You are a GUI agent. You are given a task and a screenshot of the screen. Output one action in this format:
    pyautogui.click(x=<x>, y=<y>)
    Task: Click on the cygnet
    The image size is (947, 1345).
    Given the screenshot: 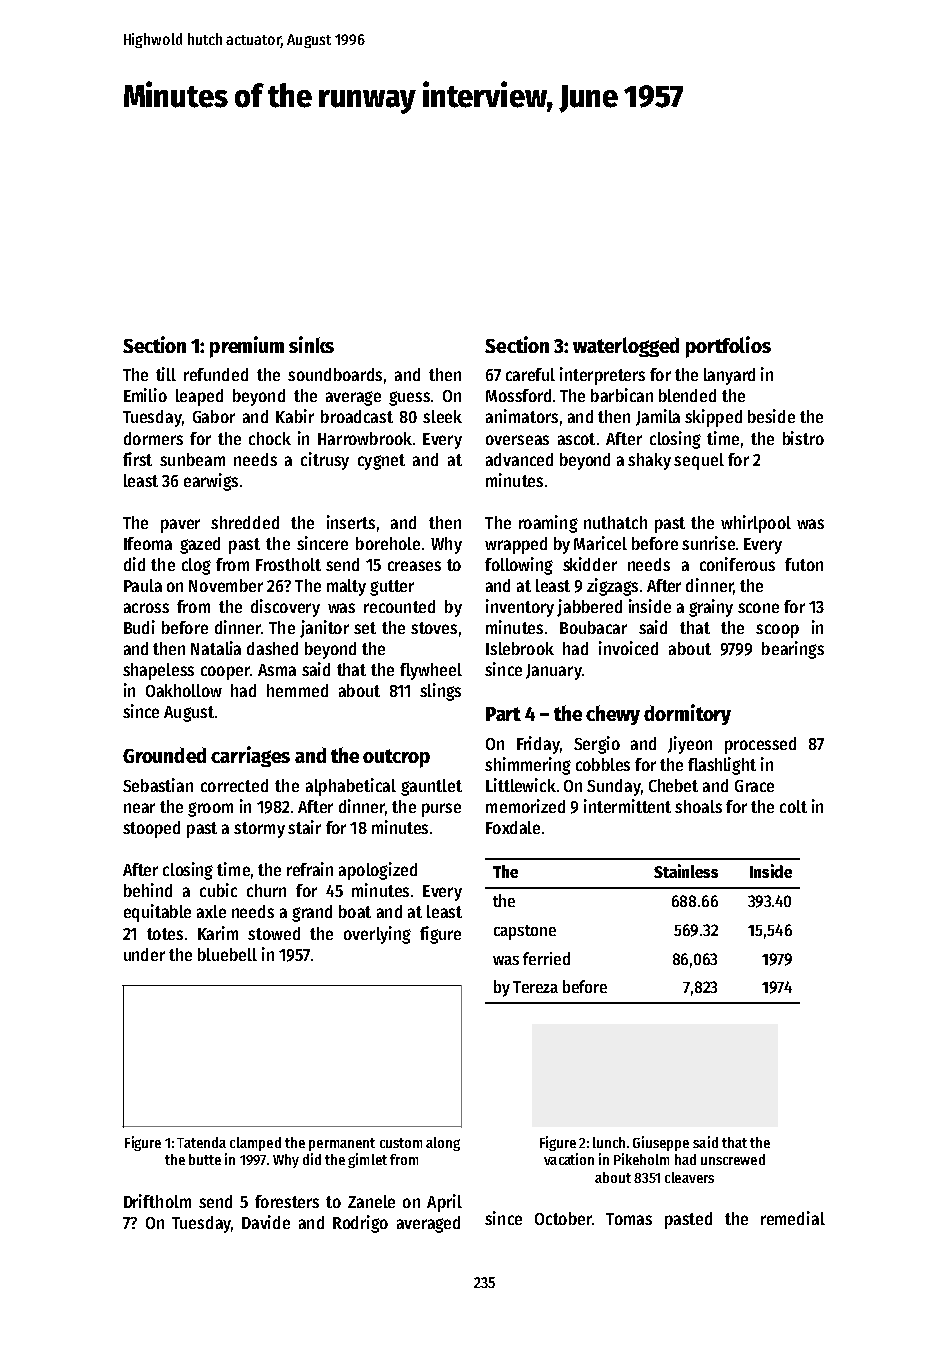 What is the action you would take?
    pyautogui.click(x=381, y=462)
